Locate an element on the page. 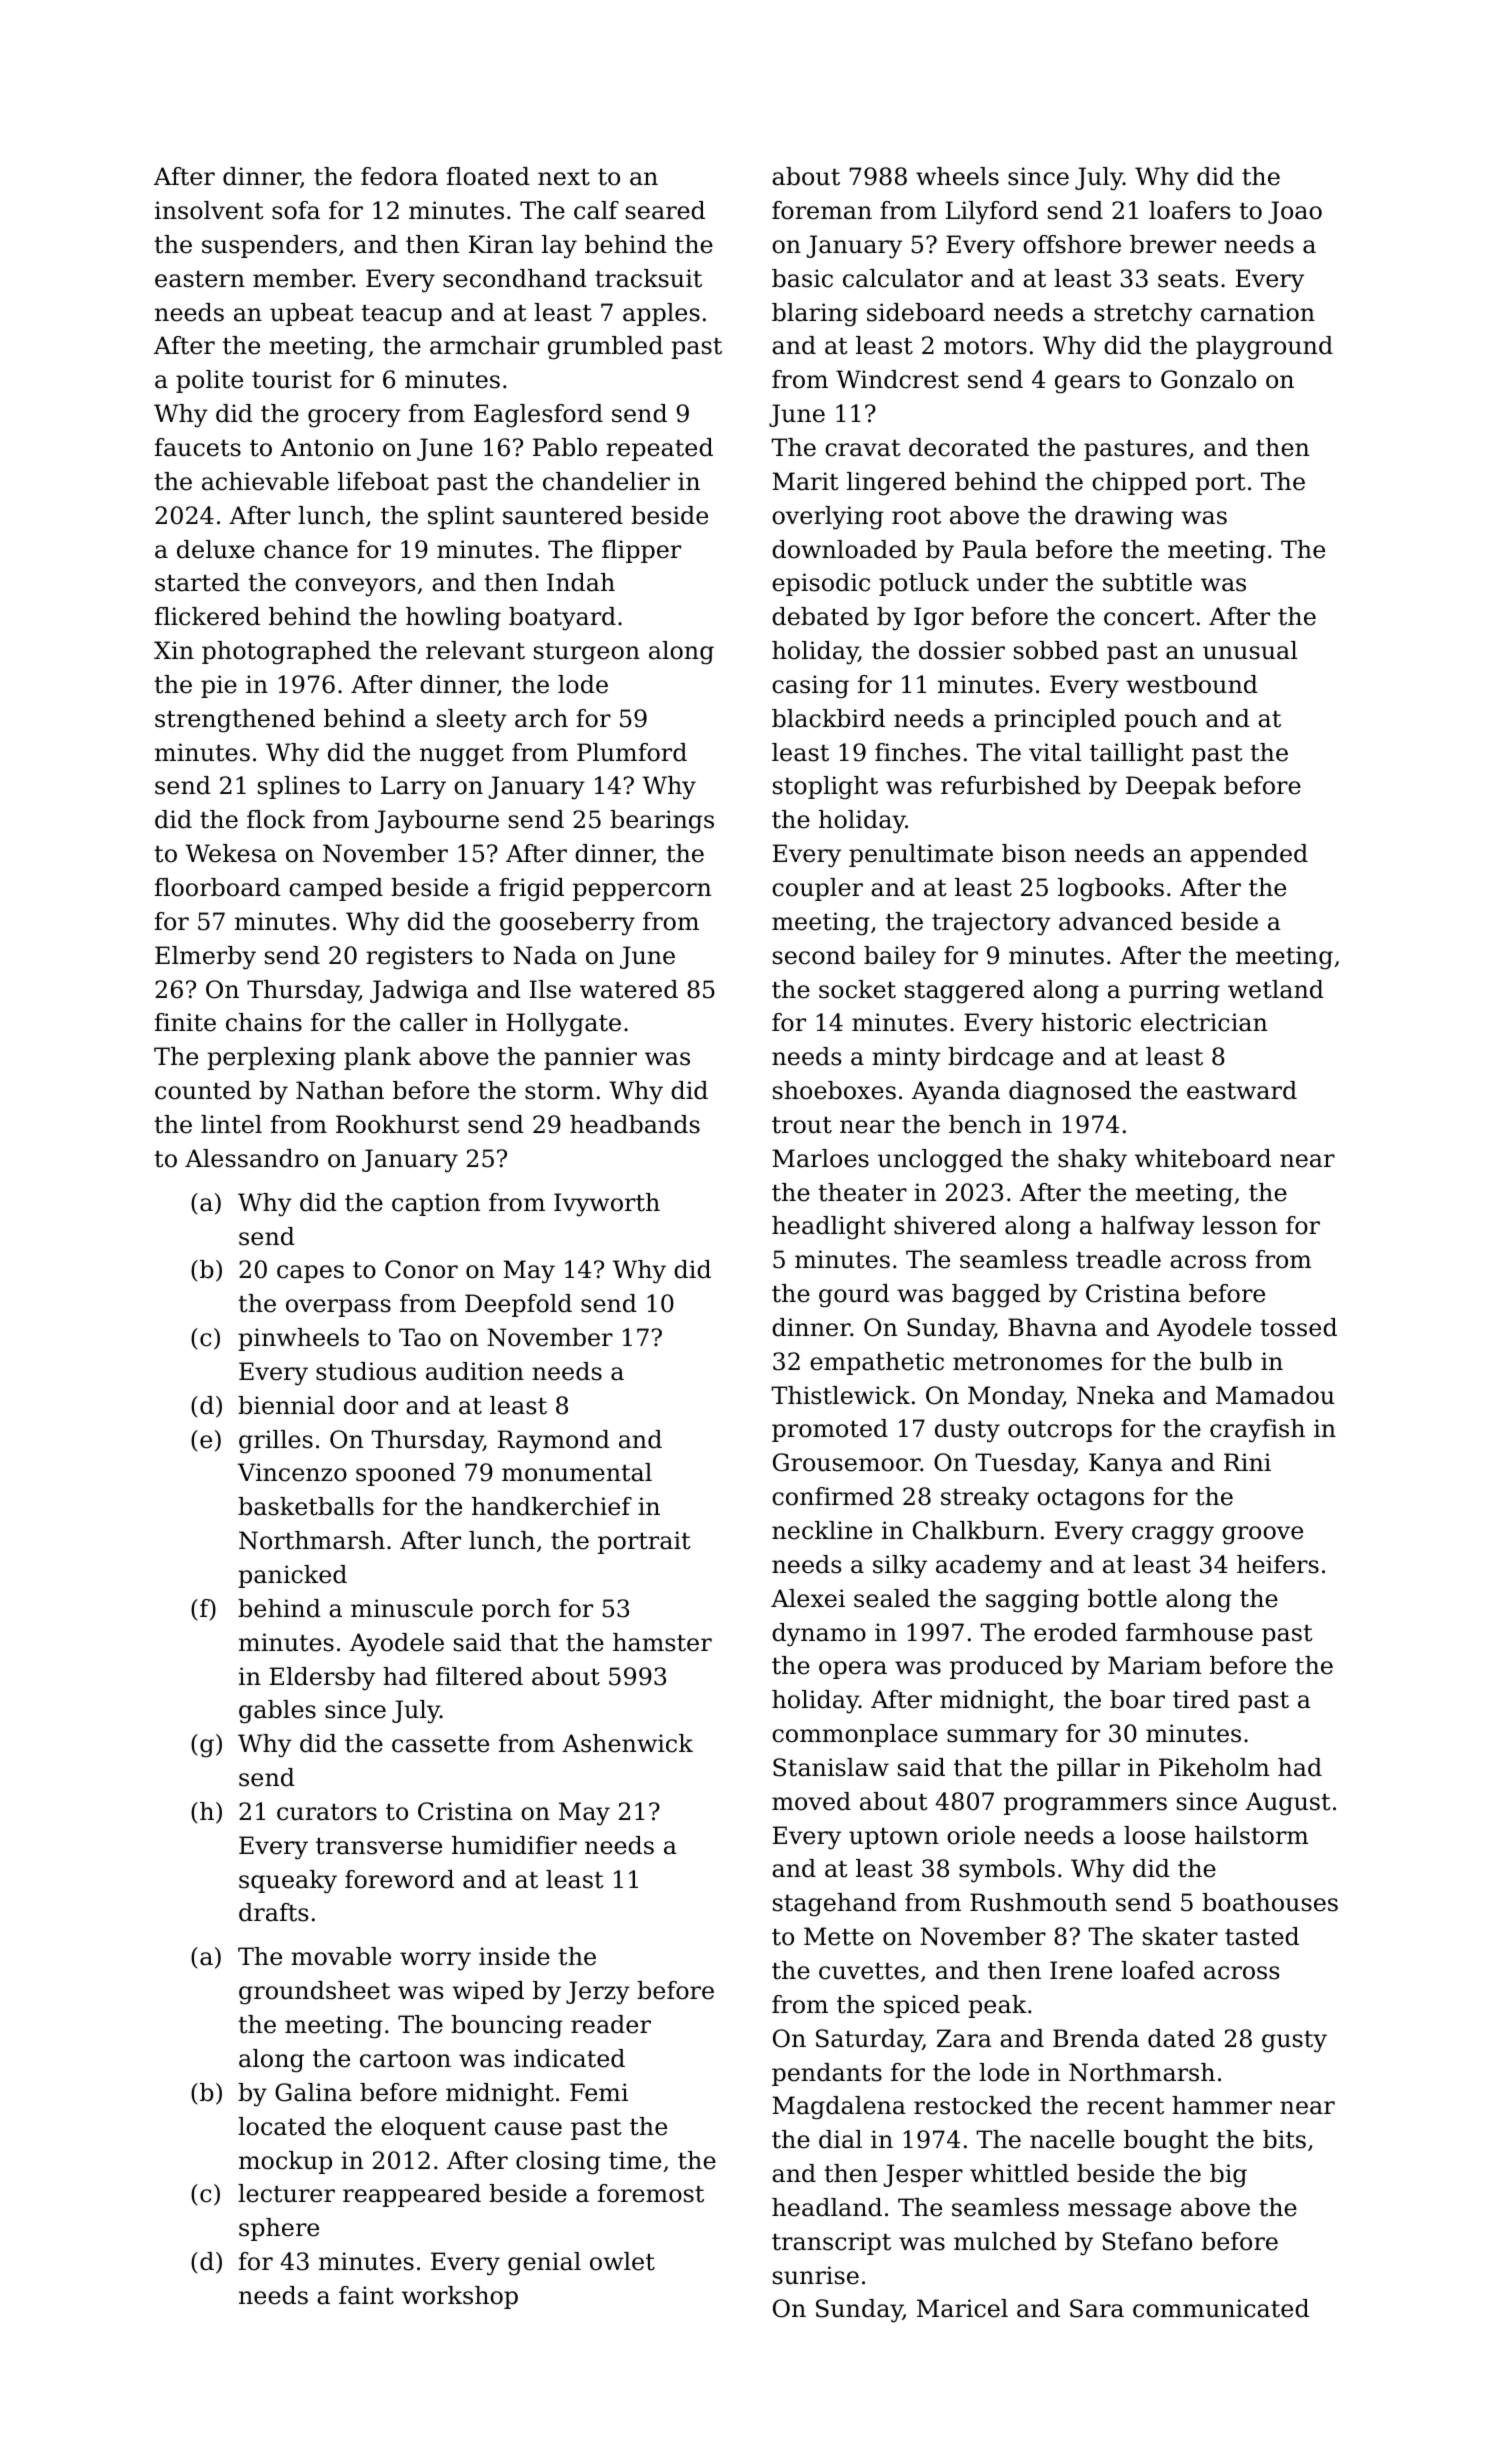 Image resolution: width=1496 pixels, height=2464 pixels. Wekesa is located at coordinates (231, 853).
